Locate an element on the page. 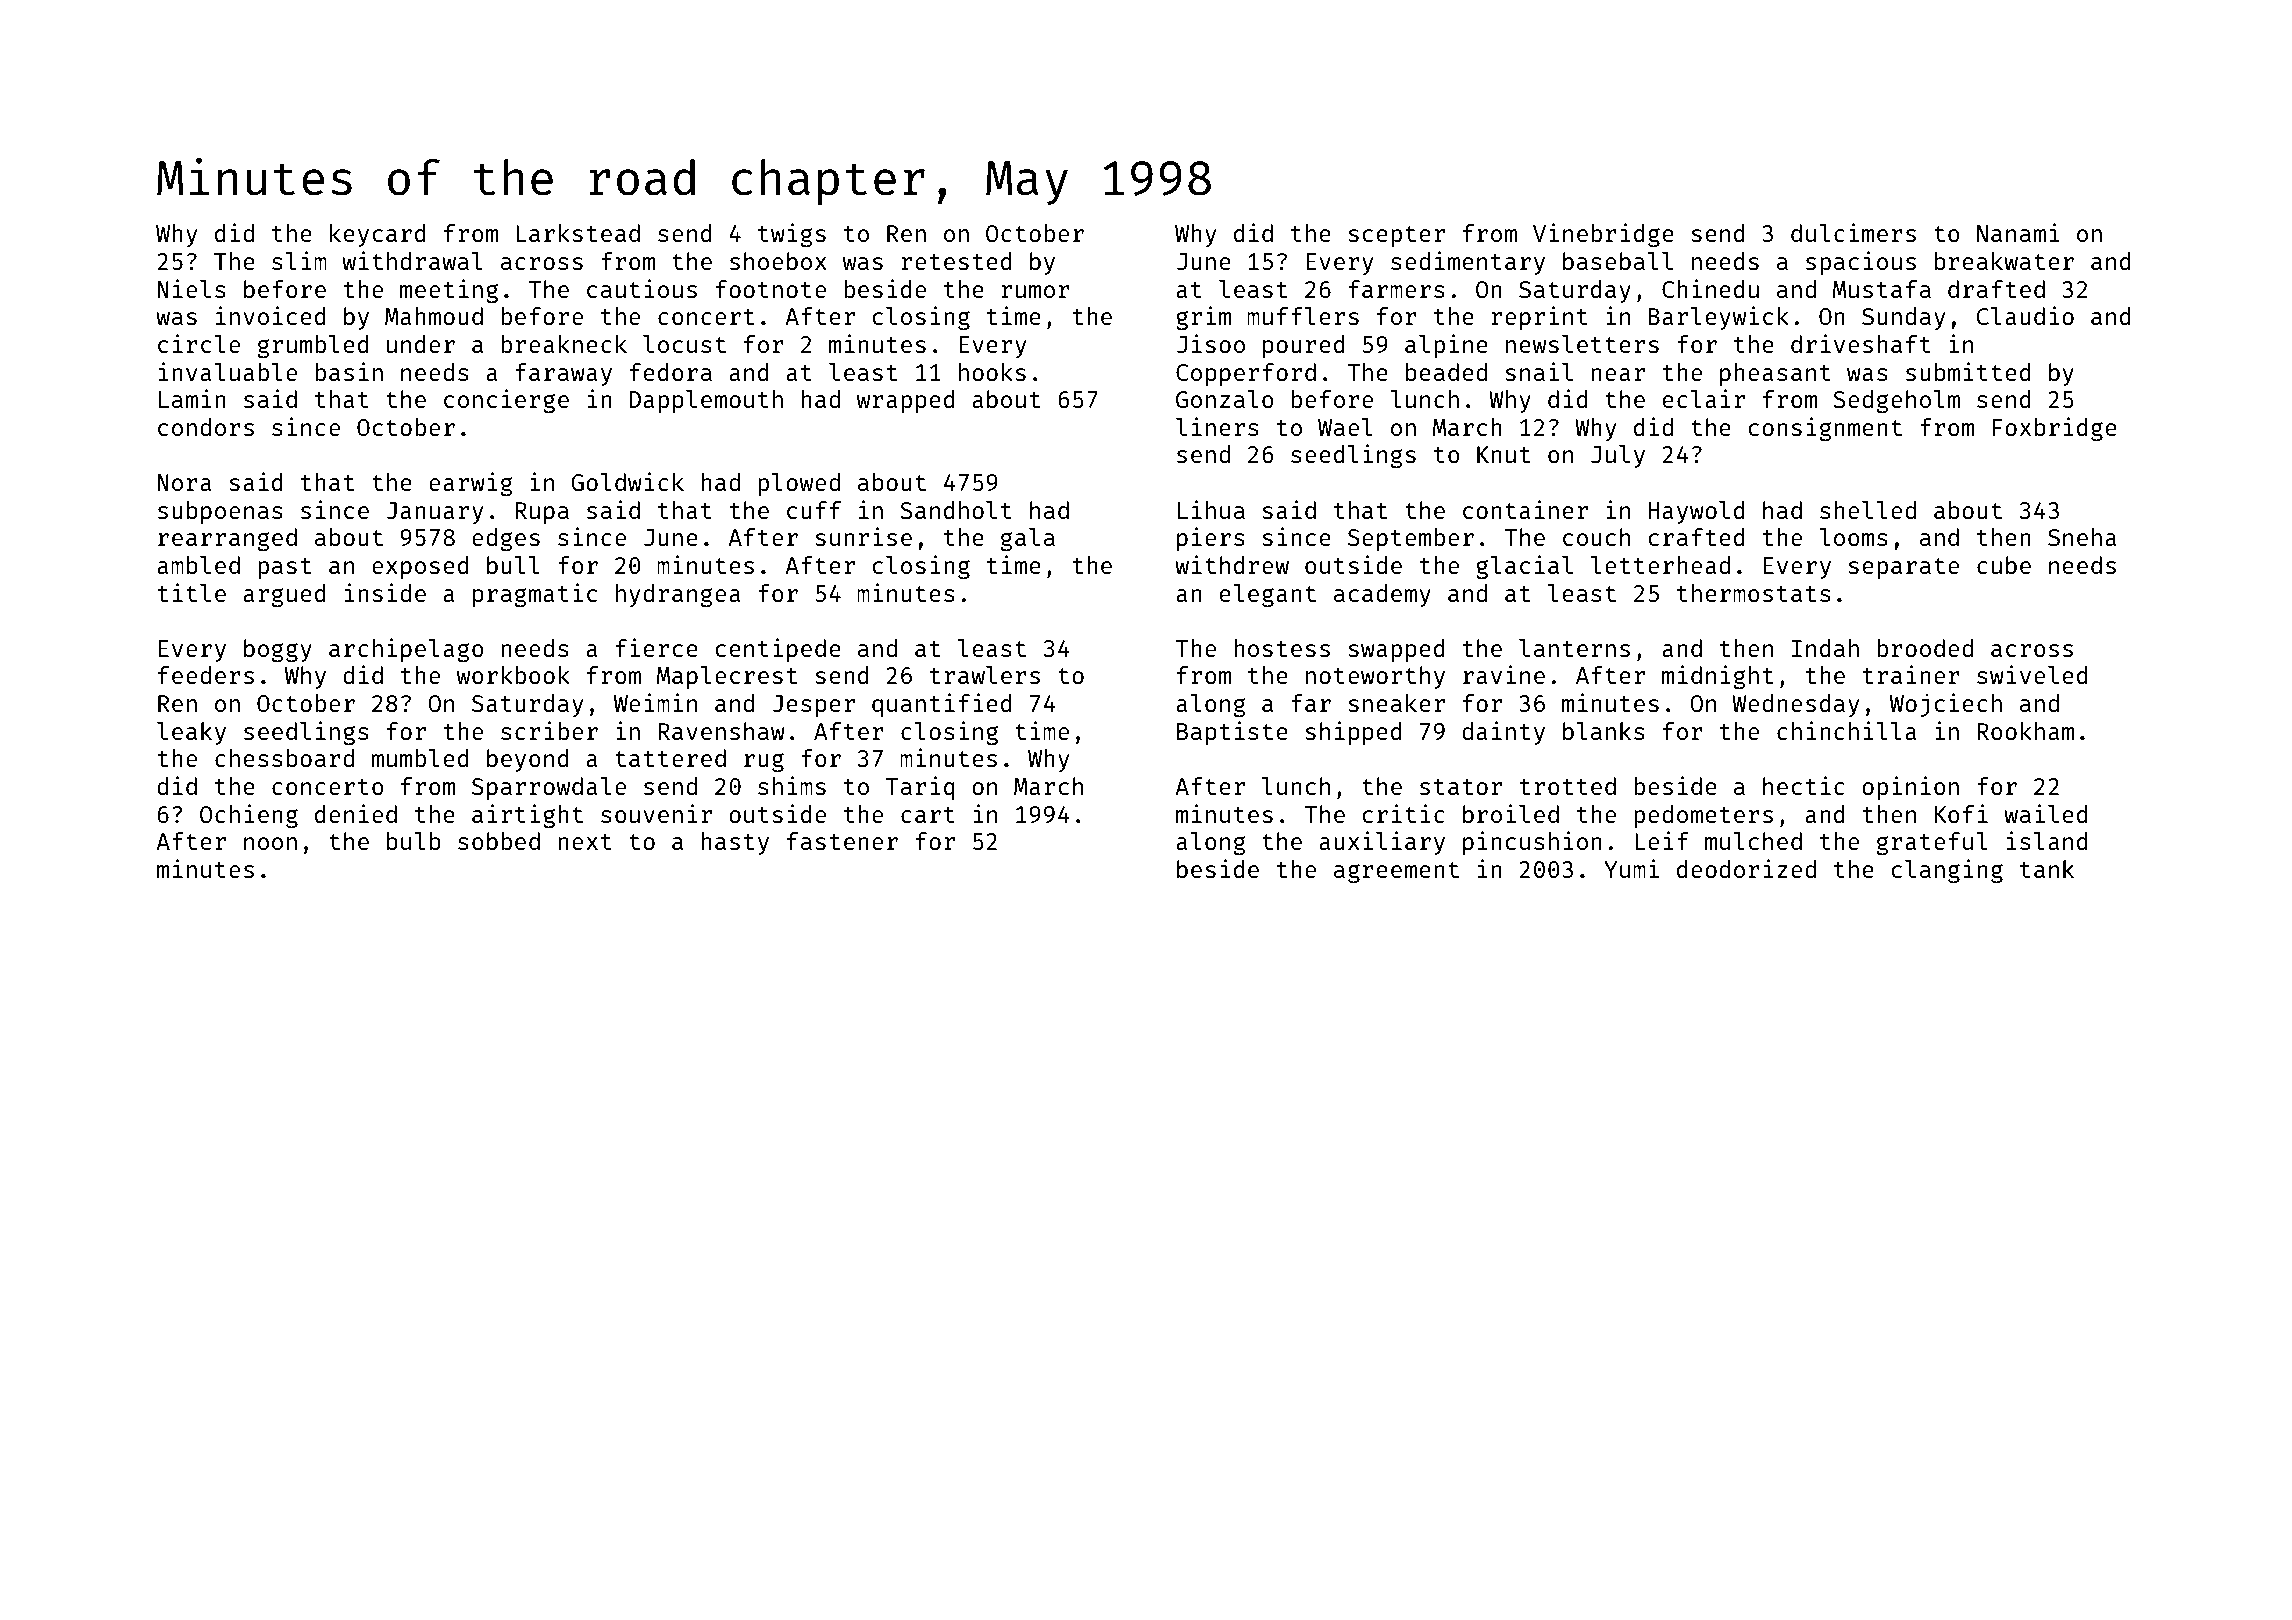 The height and width of the document is (1620, 2292). liners is located at coordinates (1217, 426).
